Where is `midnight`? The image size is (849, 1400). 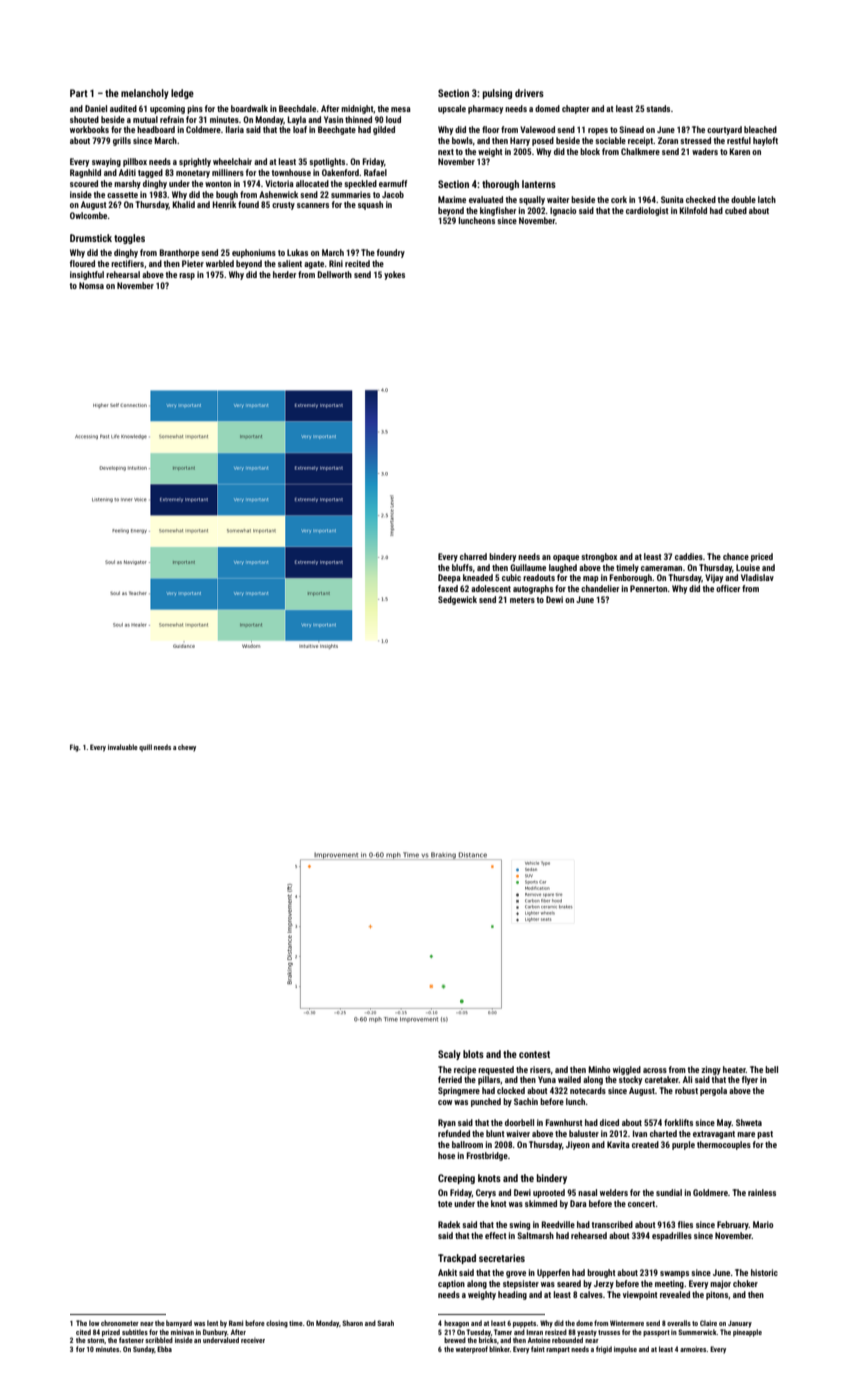 midnight is located at coordinates (357, 109).
